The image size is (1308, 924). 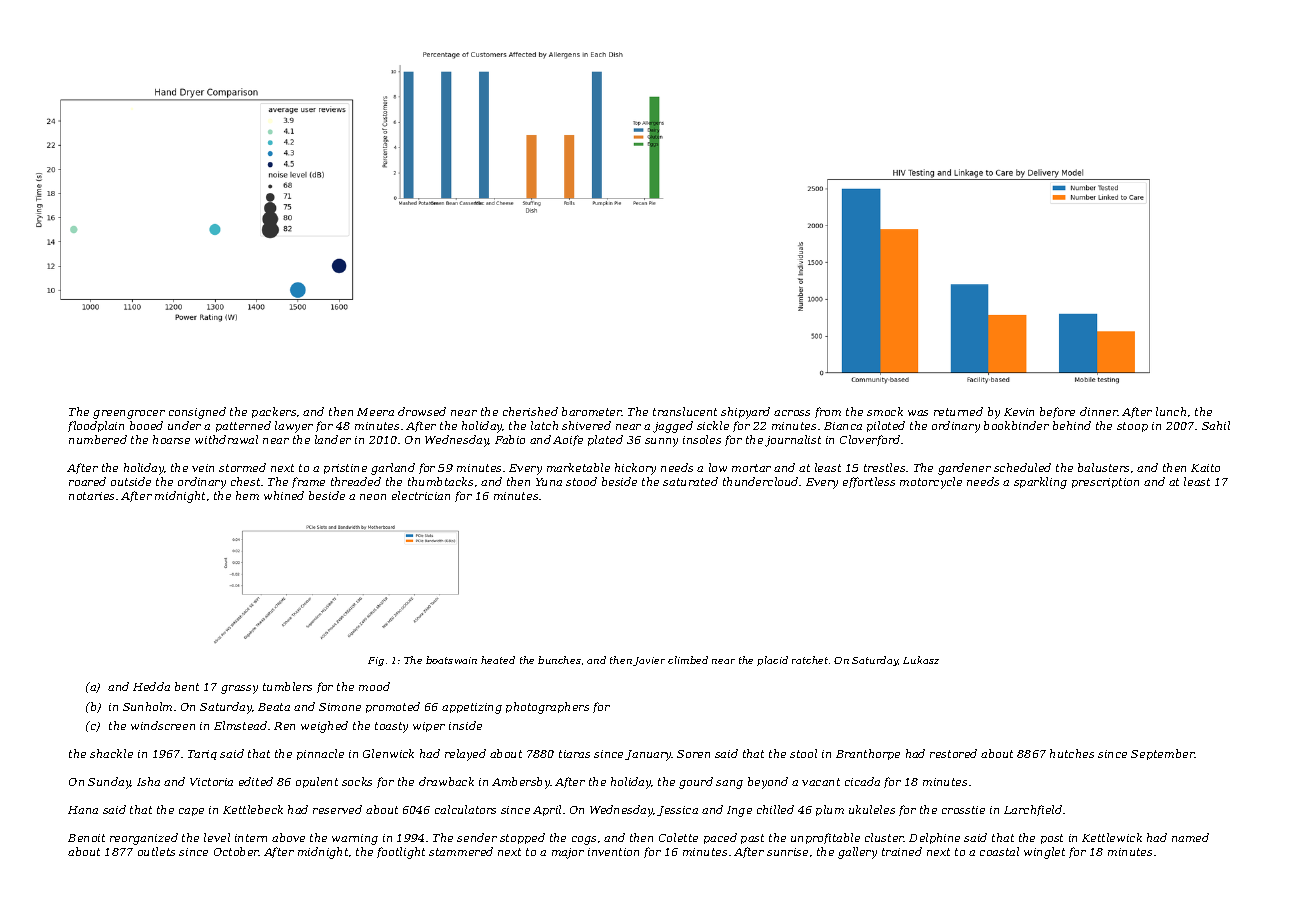 What do you see at coordinates (111, 753) in the screenshot?
I see `shackle` at bounding box center [111, 753].
